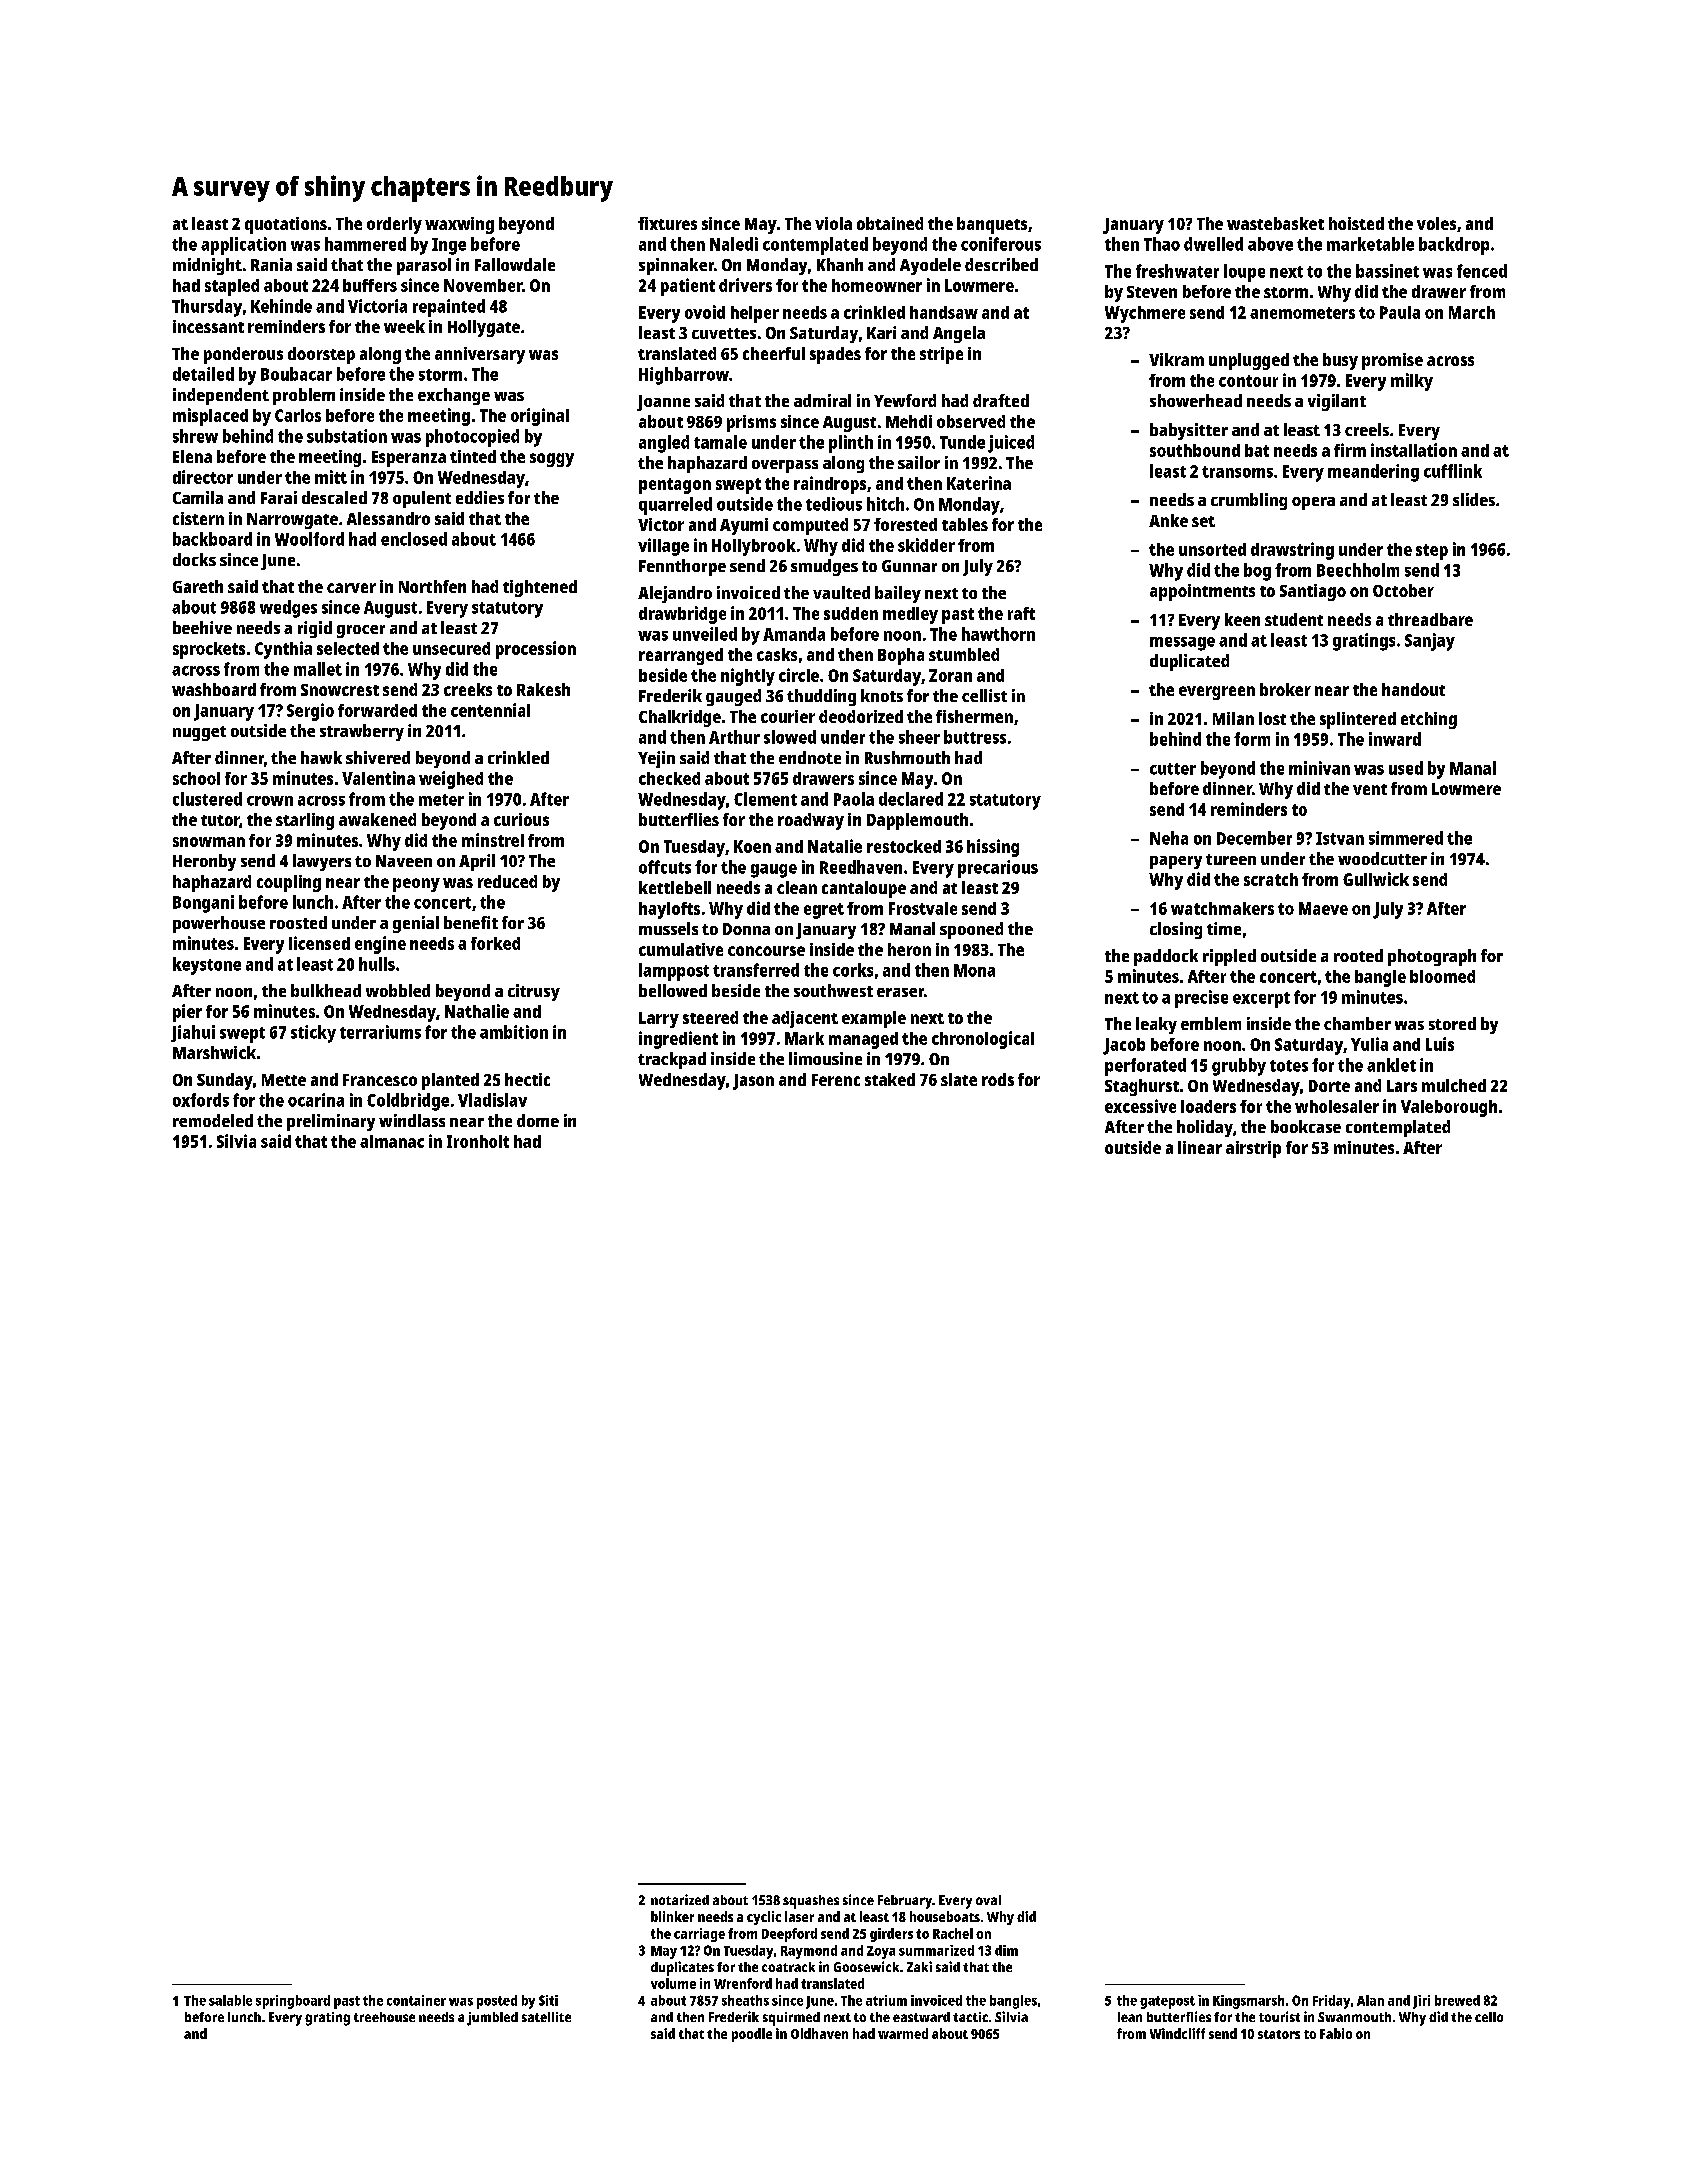  Describe the element at coordinates (1376, 879) in the screenshot. I see `Gullwick` at that location.
